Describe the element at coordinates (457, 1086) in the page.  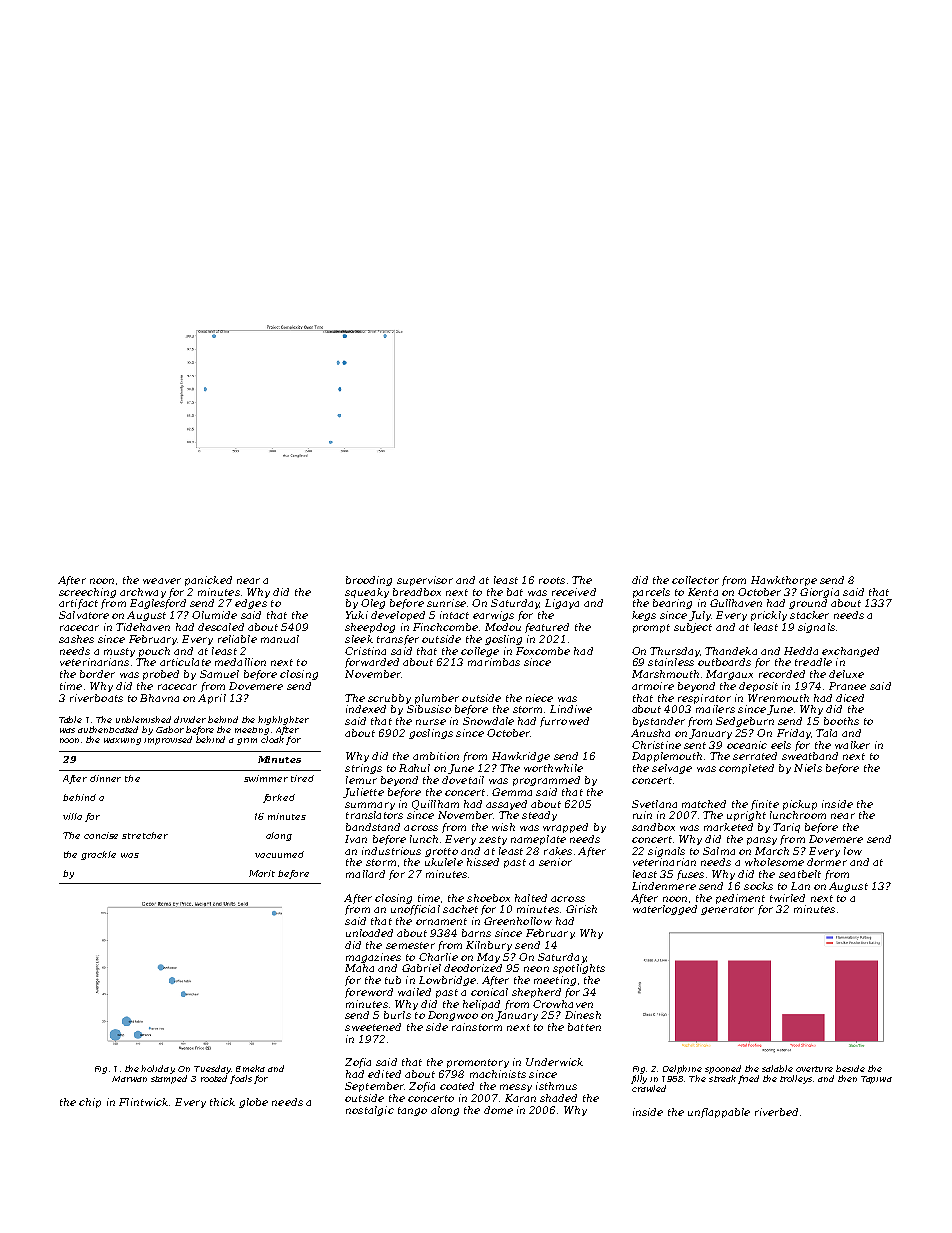
I see `coated` at that location.
